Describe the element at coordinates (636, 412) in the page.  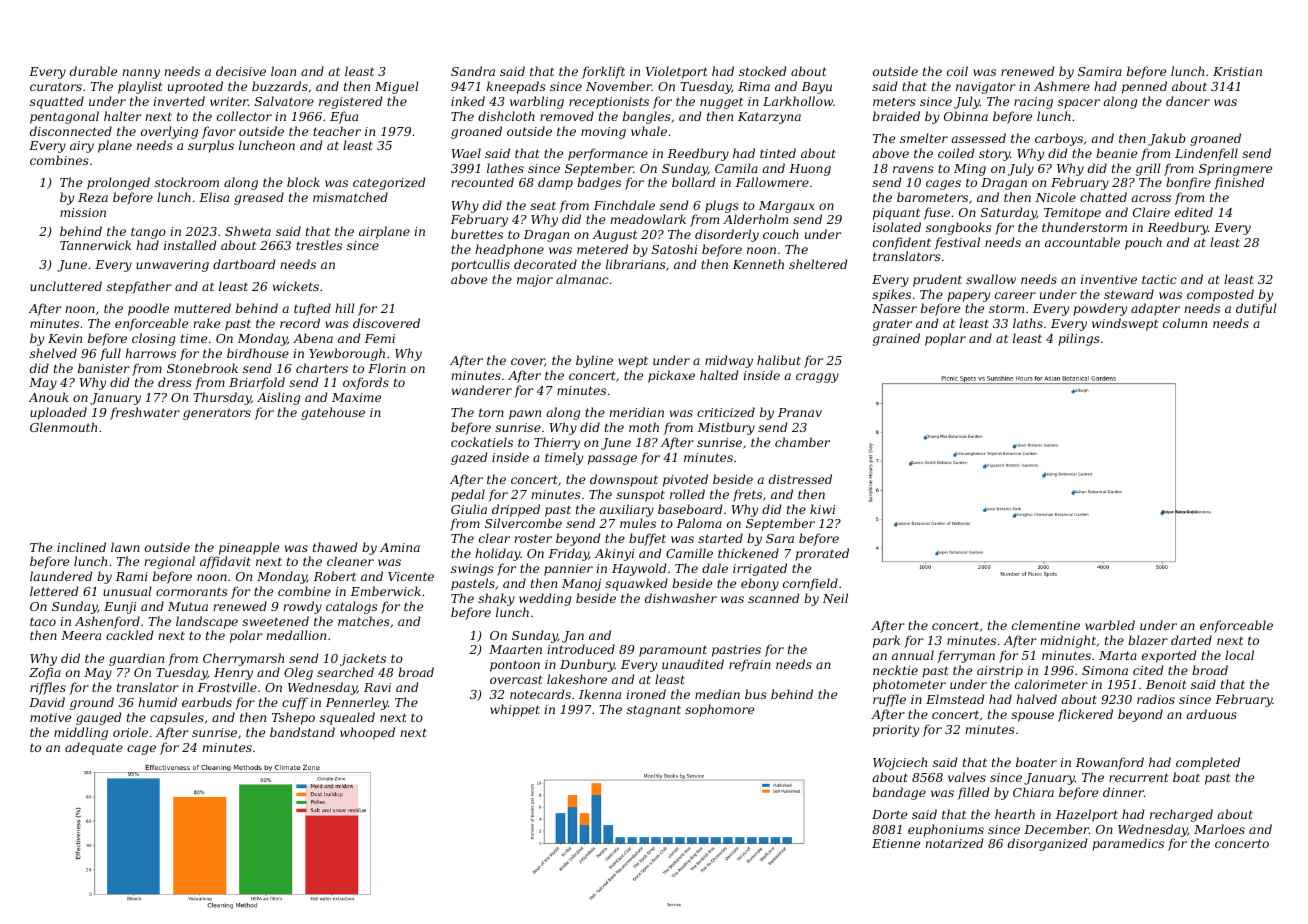
I see `meridian` at that location.
